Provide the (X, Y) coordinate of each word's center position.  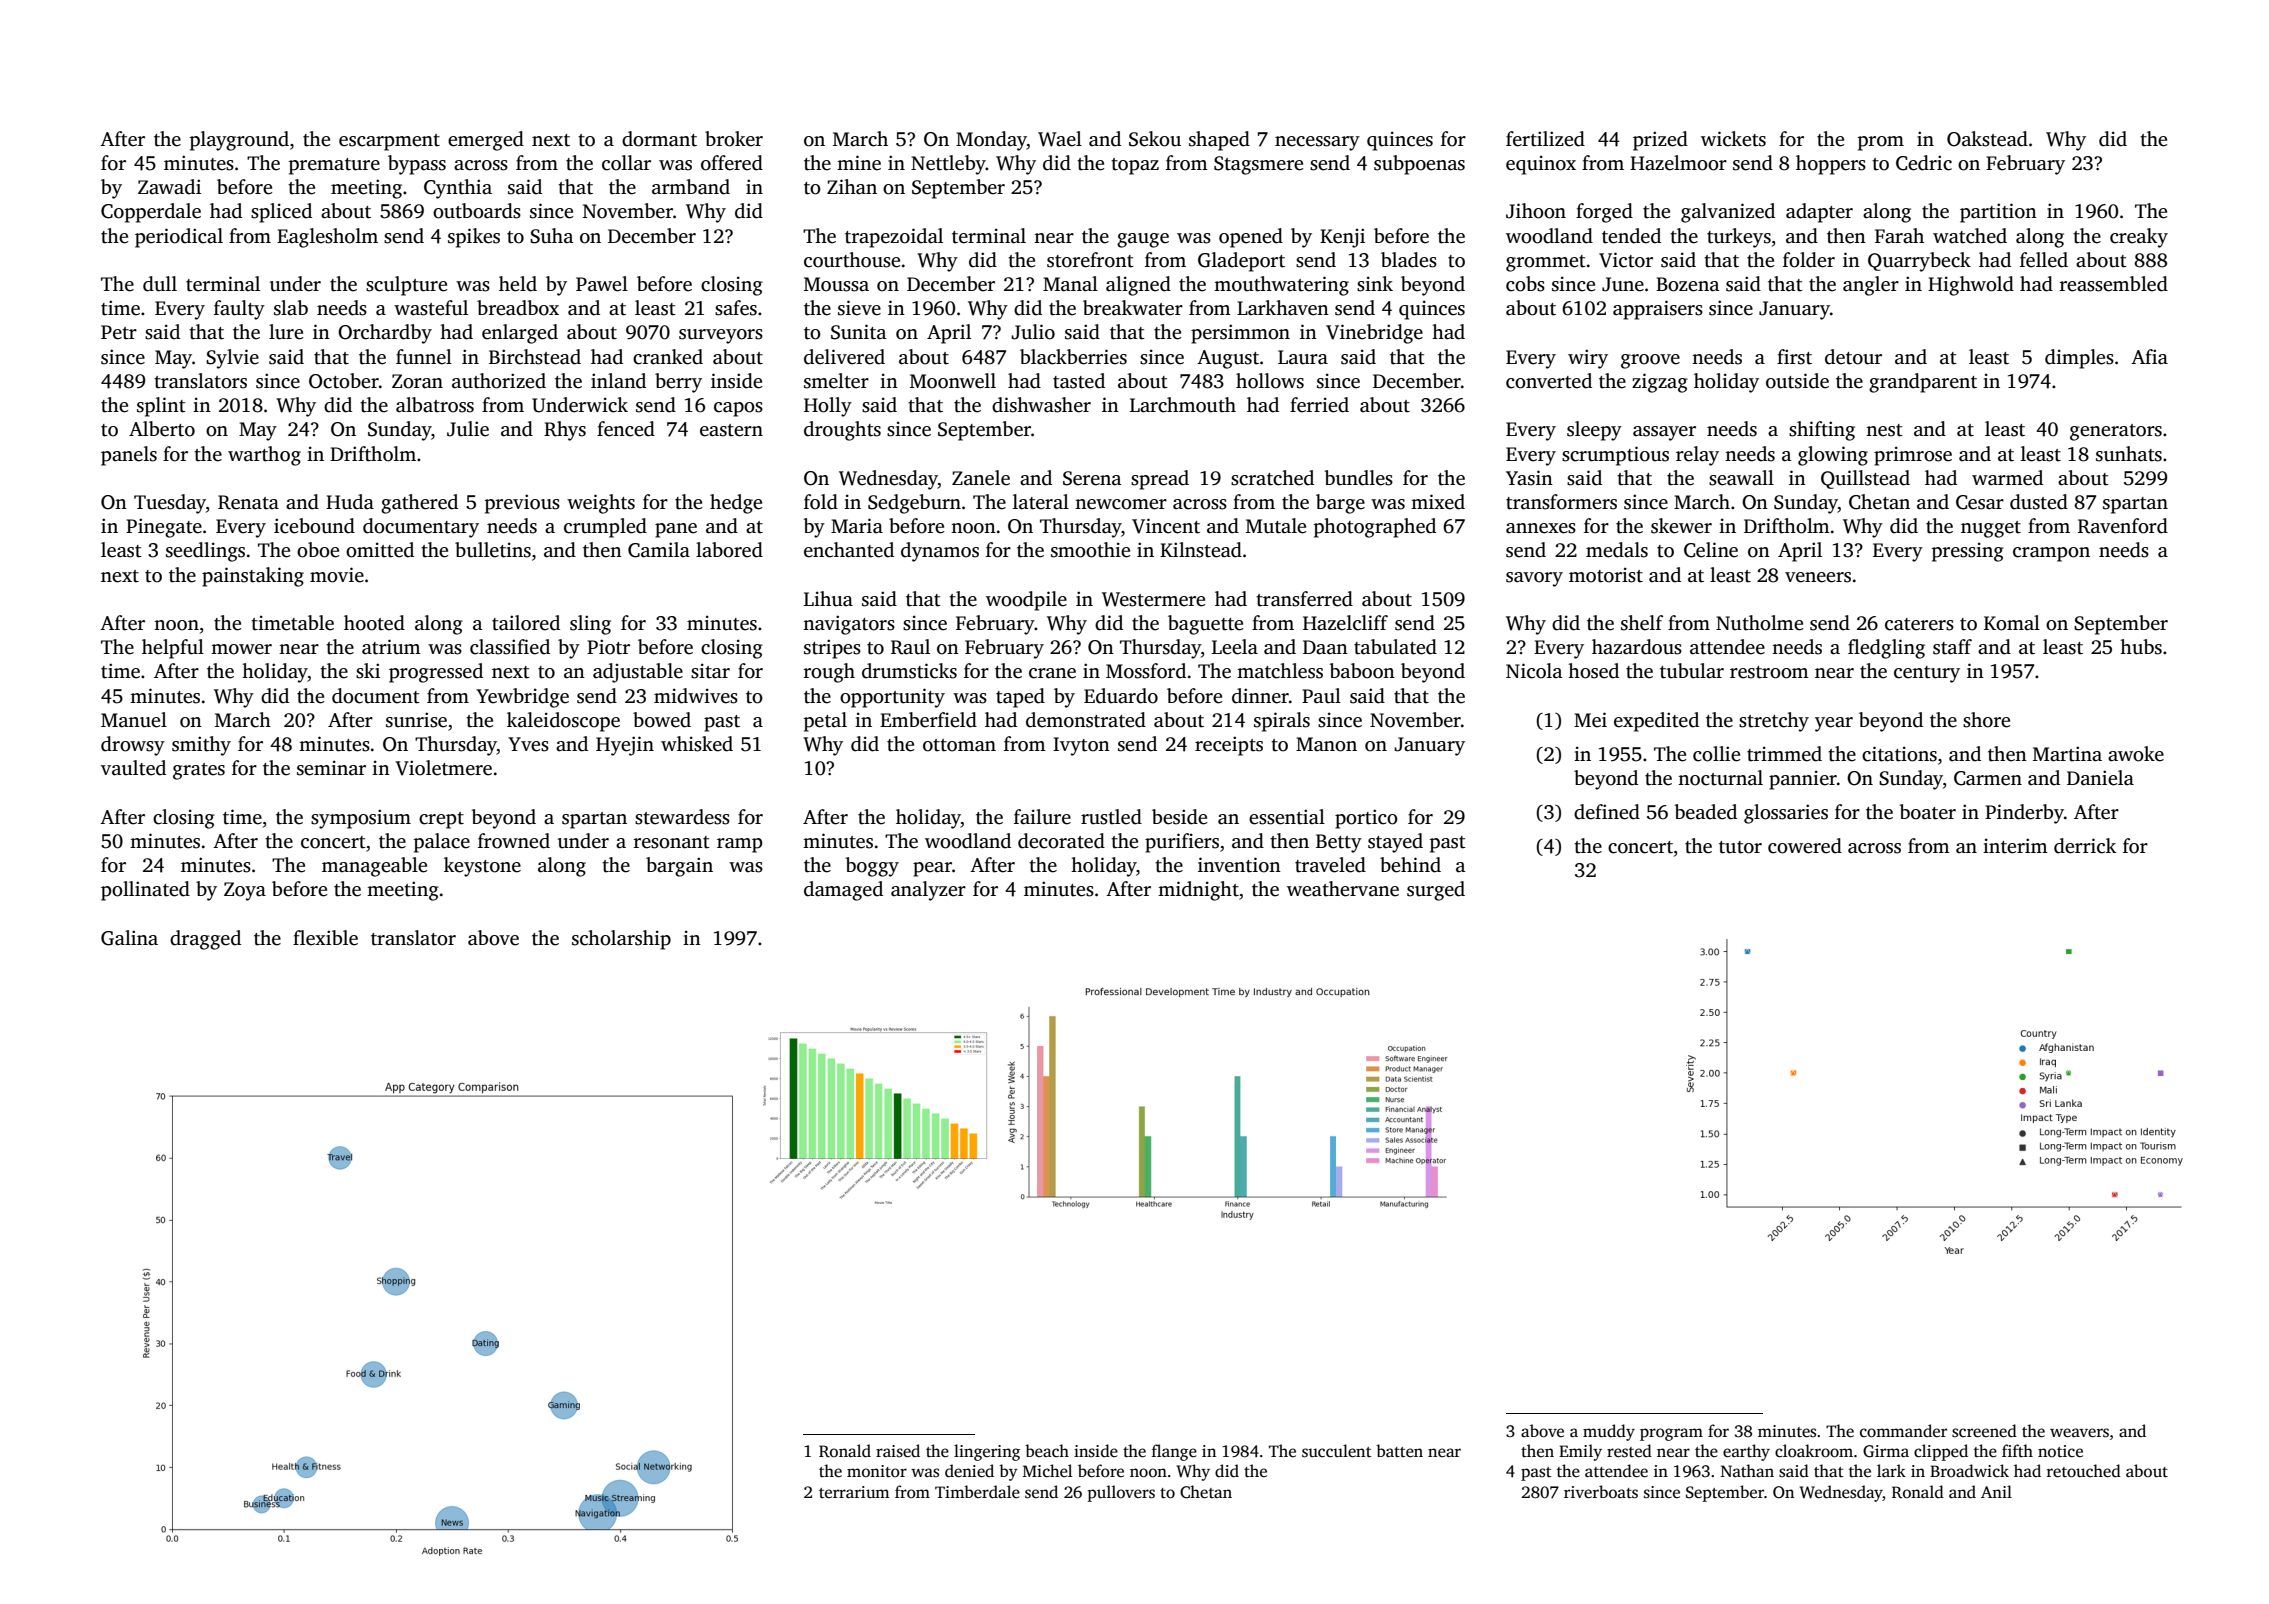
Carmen (1988, 778)
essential (1287, 817)
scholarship (621, 940)
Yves (528, 744)
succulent (1336, 1451)
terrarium (854, 1492)
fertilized (1545, 139)
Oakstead (1987, 139)
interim (2015, 846)
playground (239, 141)
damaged (843, 891)
